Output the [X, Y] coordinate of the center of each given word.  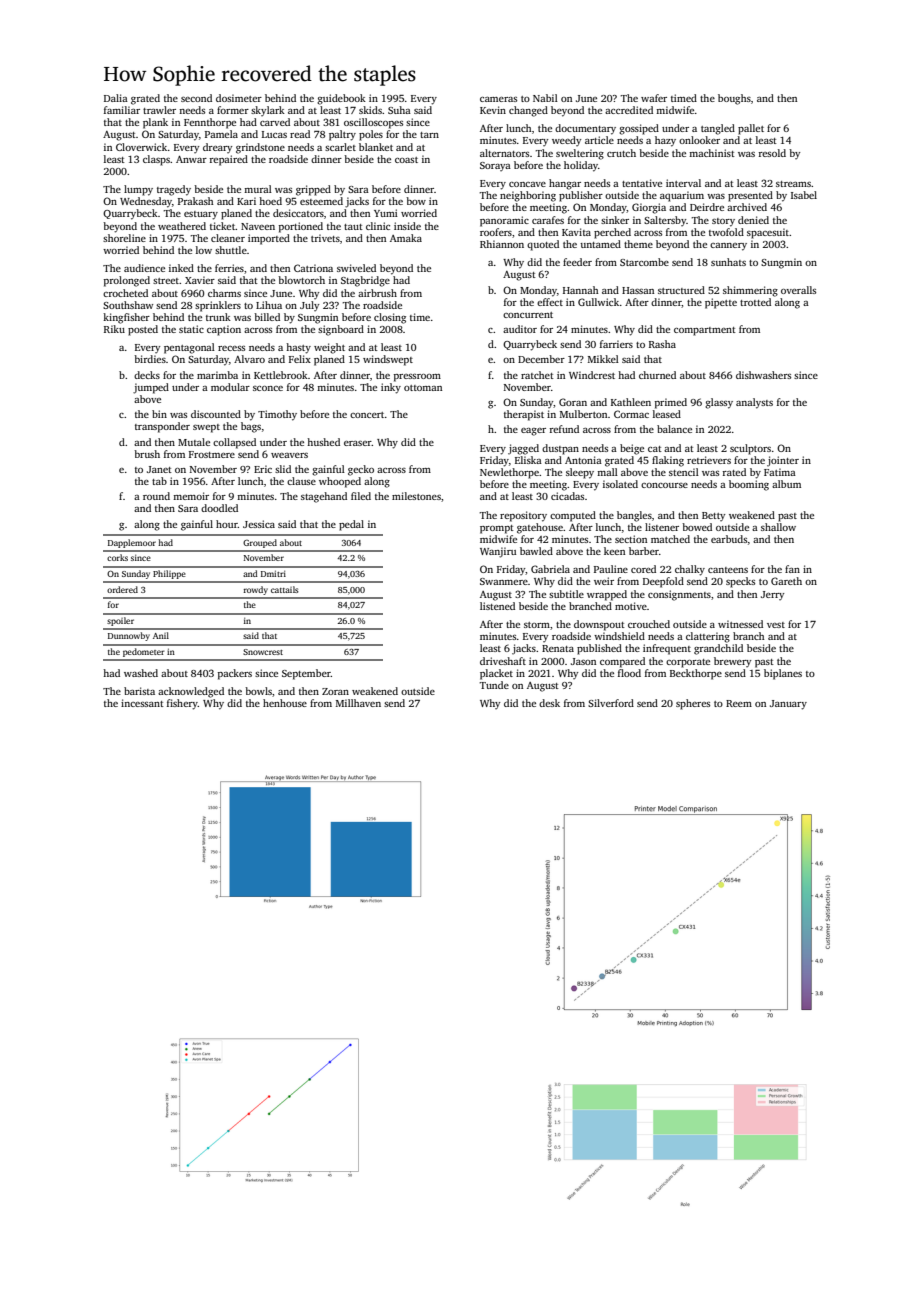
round [156, 496]
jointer [783, 461]
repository [523, 516]
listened [497, 606]
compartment [705, 331]
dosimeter [239, 98]
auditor [520, 329]
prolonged [127, 281]
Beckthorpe [696, 674]
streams [793, 184]
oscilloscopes [373, 123]
